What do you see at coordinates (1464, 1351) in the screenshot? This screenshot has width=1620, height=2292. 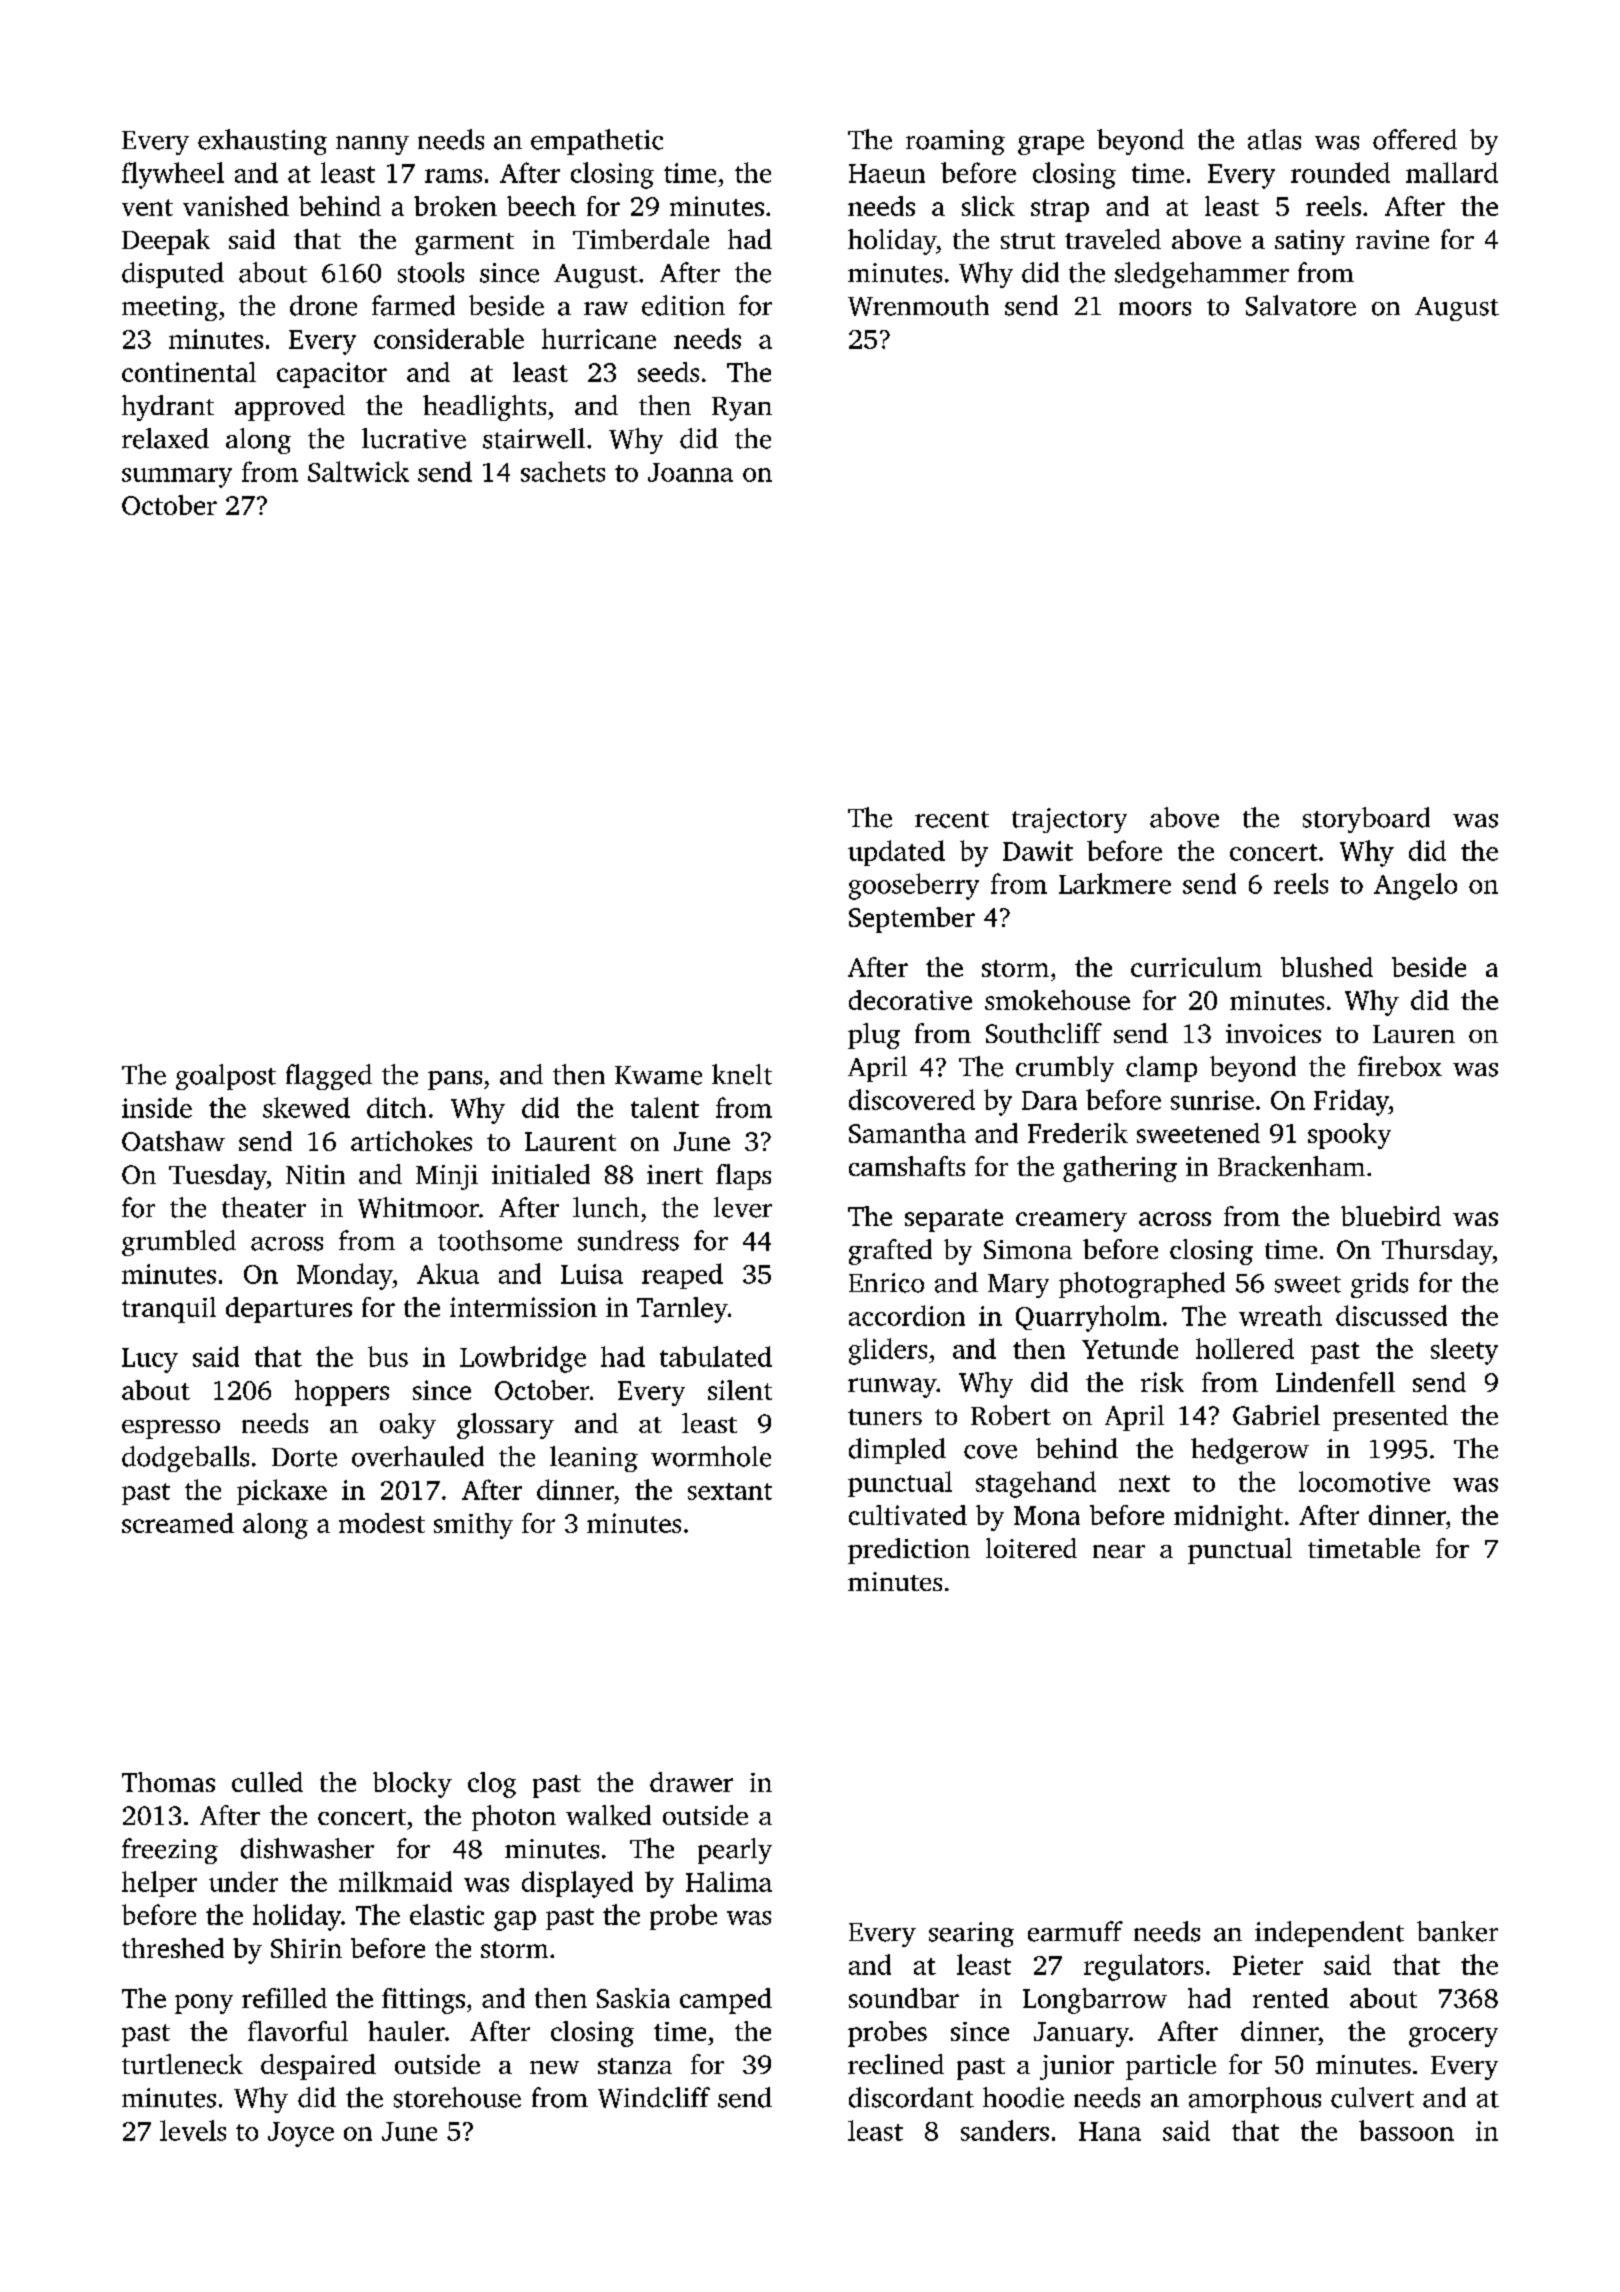 I see `sleety` at bounding box center [1464, 1351].
